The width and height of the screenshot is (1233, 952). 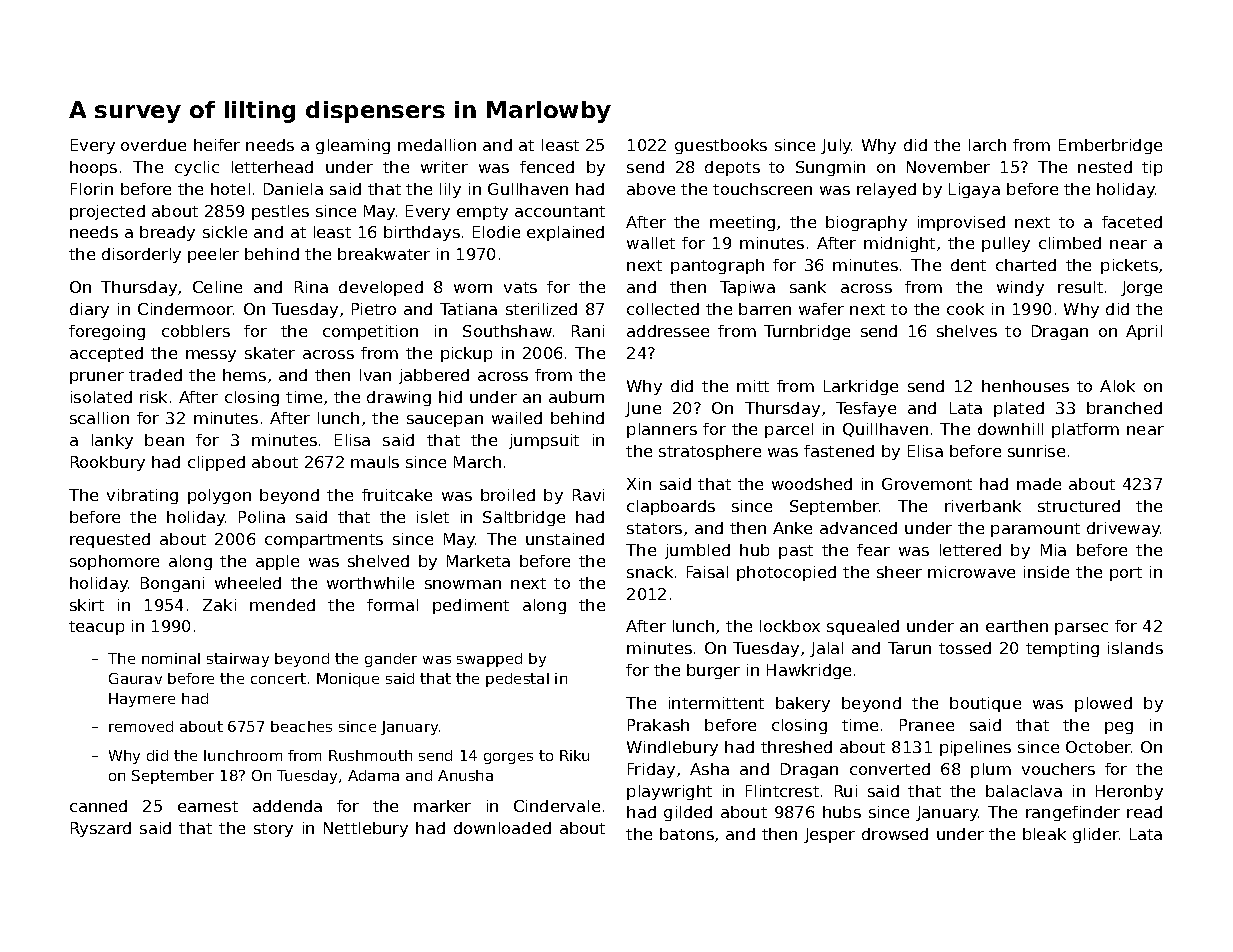 I want to click on burger, so click(x=713, y=671).
